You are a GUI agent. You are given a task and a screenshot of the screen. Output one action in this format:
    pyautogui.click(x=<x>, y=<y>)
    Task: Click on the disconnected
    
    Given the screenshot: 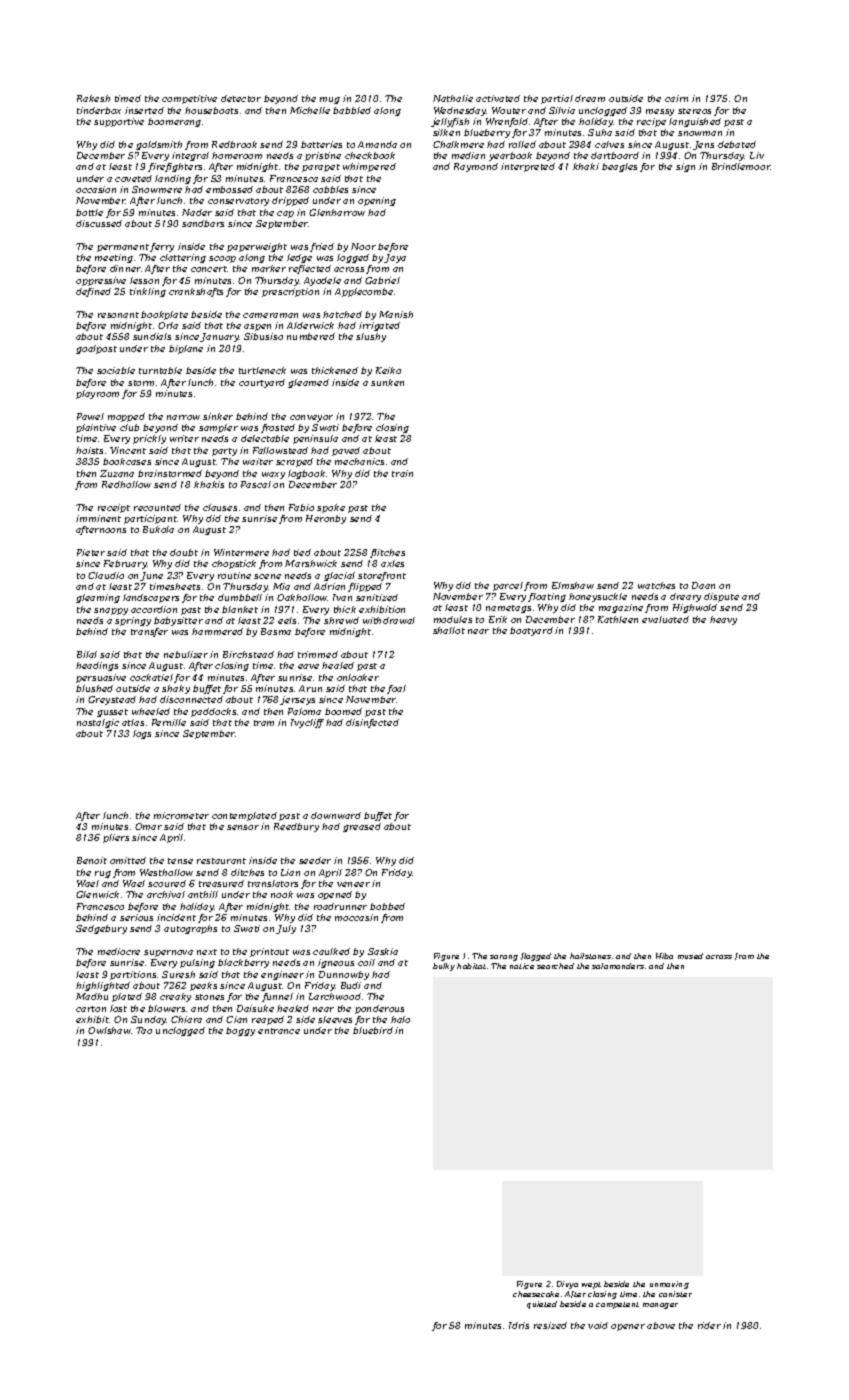 What is the action you would take?
    pyautogui.click(x=191, y=699)
